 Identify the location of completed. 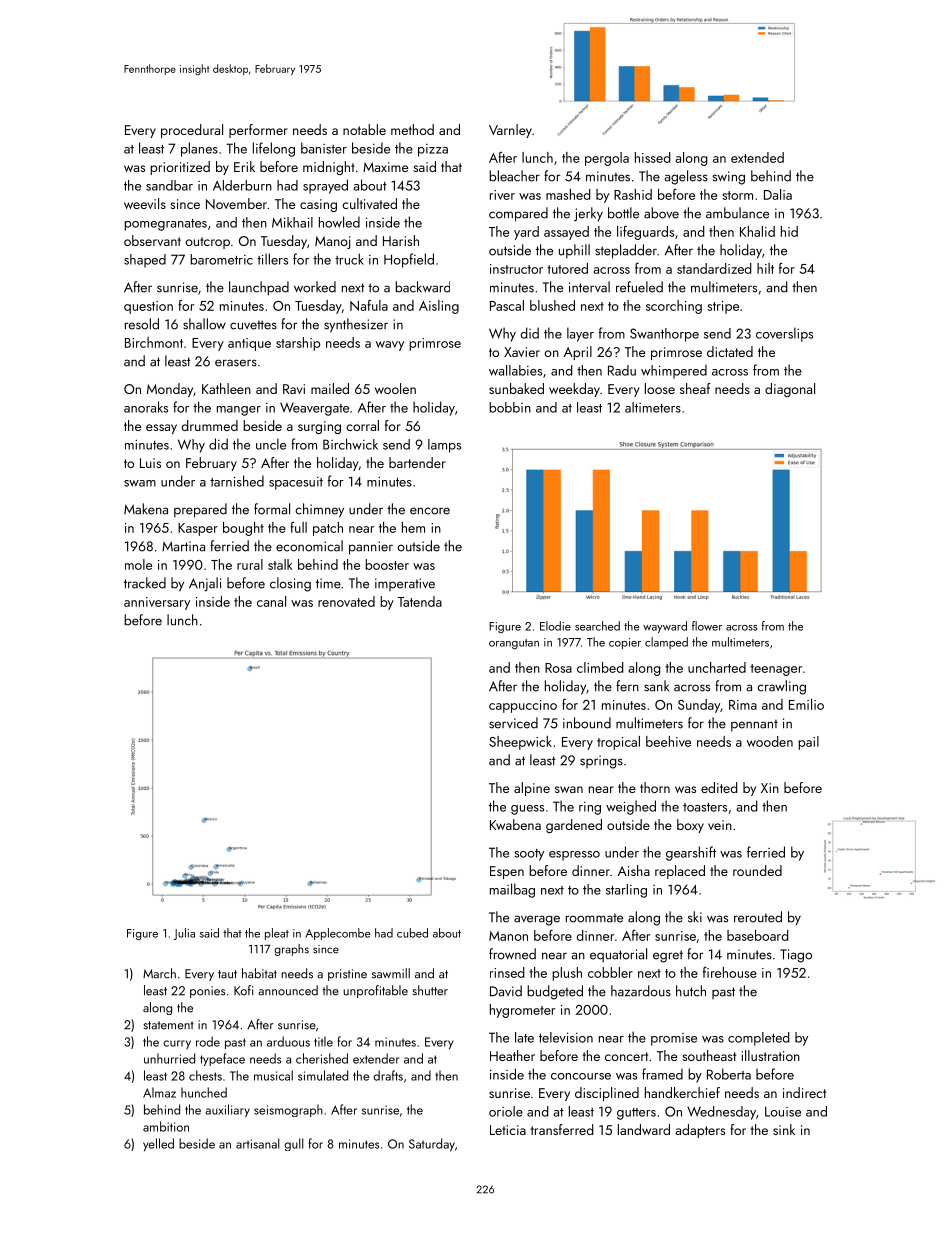
(759, 1039).
